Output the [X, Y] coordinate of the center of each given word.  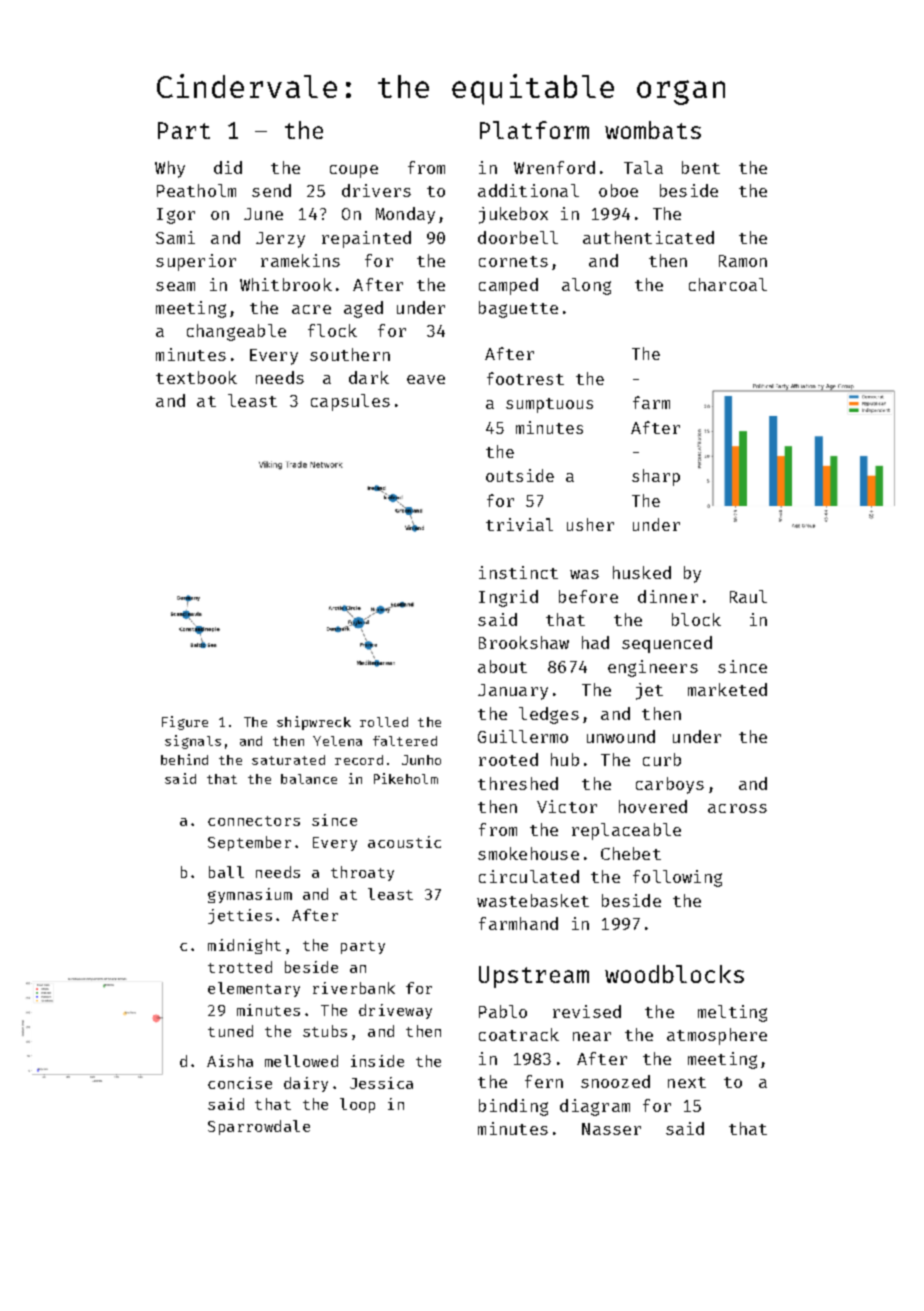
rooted [508, 759]
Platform [534, 130]
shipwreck [314, 723]
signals [193, 742]
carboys [670, 785]
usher [590, 524]
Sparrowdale [259, 1127]
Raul [748, 596]
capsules [350, 402]
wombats [653, 130]
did [228, 167]
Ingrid [508, 598]
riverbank [354, 988]
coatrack [519, 1034]
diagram [595, 1107]
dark [369, 377]
